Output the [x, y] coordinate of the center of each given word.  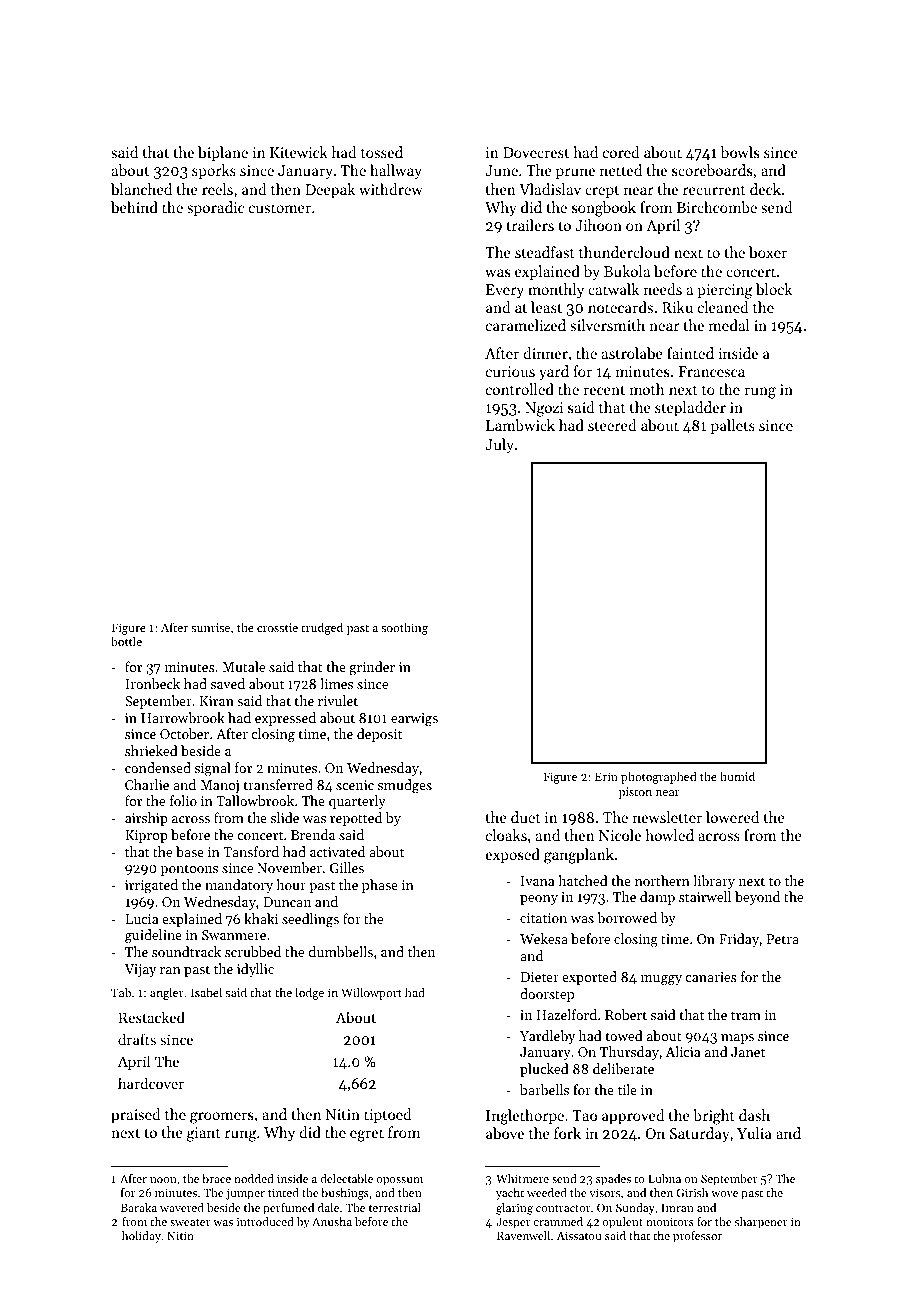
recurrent [714, 190]
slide [285, 817]
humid [737, 776]
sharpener [761, 1223]
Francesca [711, 371]
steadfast [545, 252]
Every [505, 291]
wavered [182, 1207]
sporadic [215, 208]
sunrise [210, 627]
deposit [379, 735]
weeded [547, 1192]
